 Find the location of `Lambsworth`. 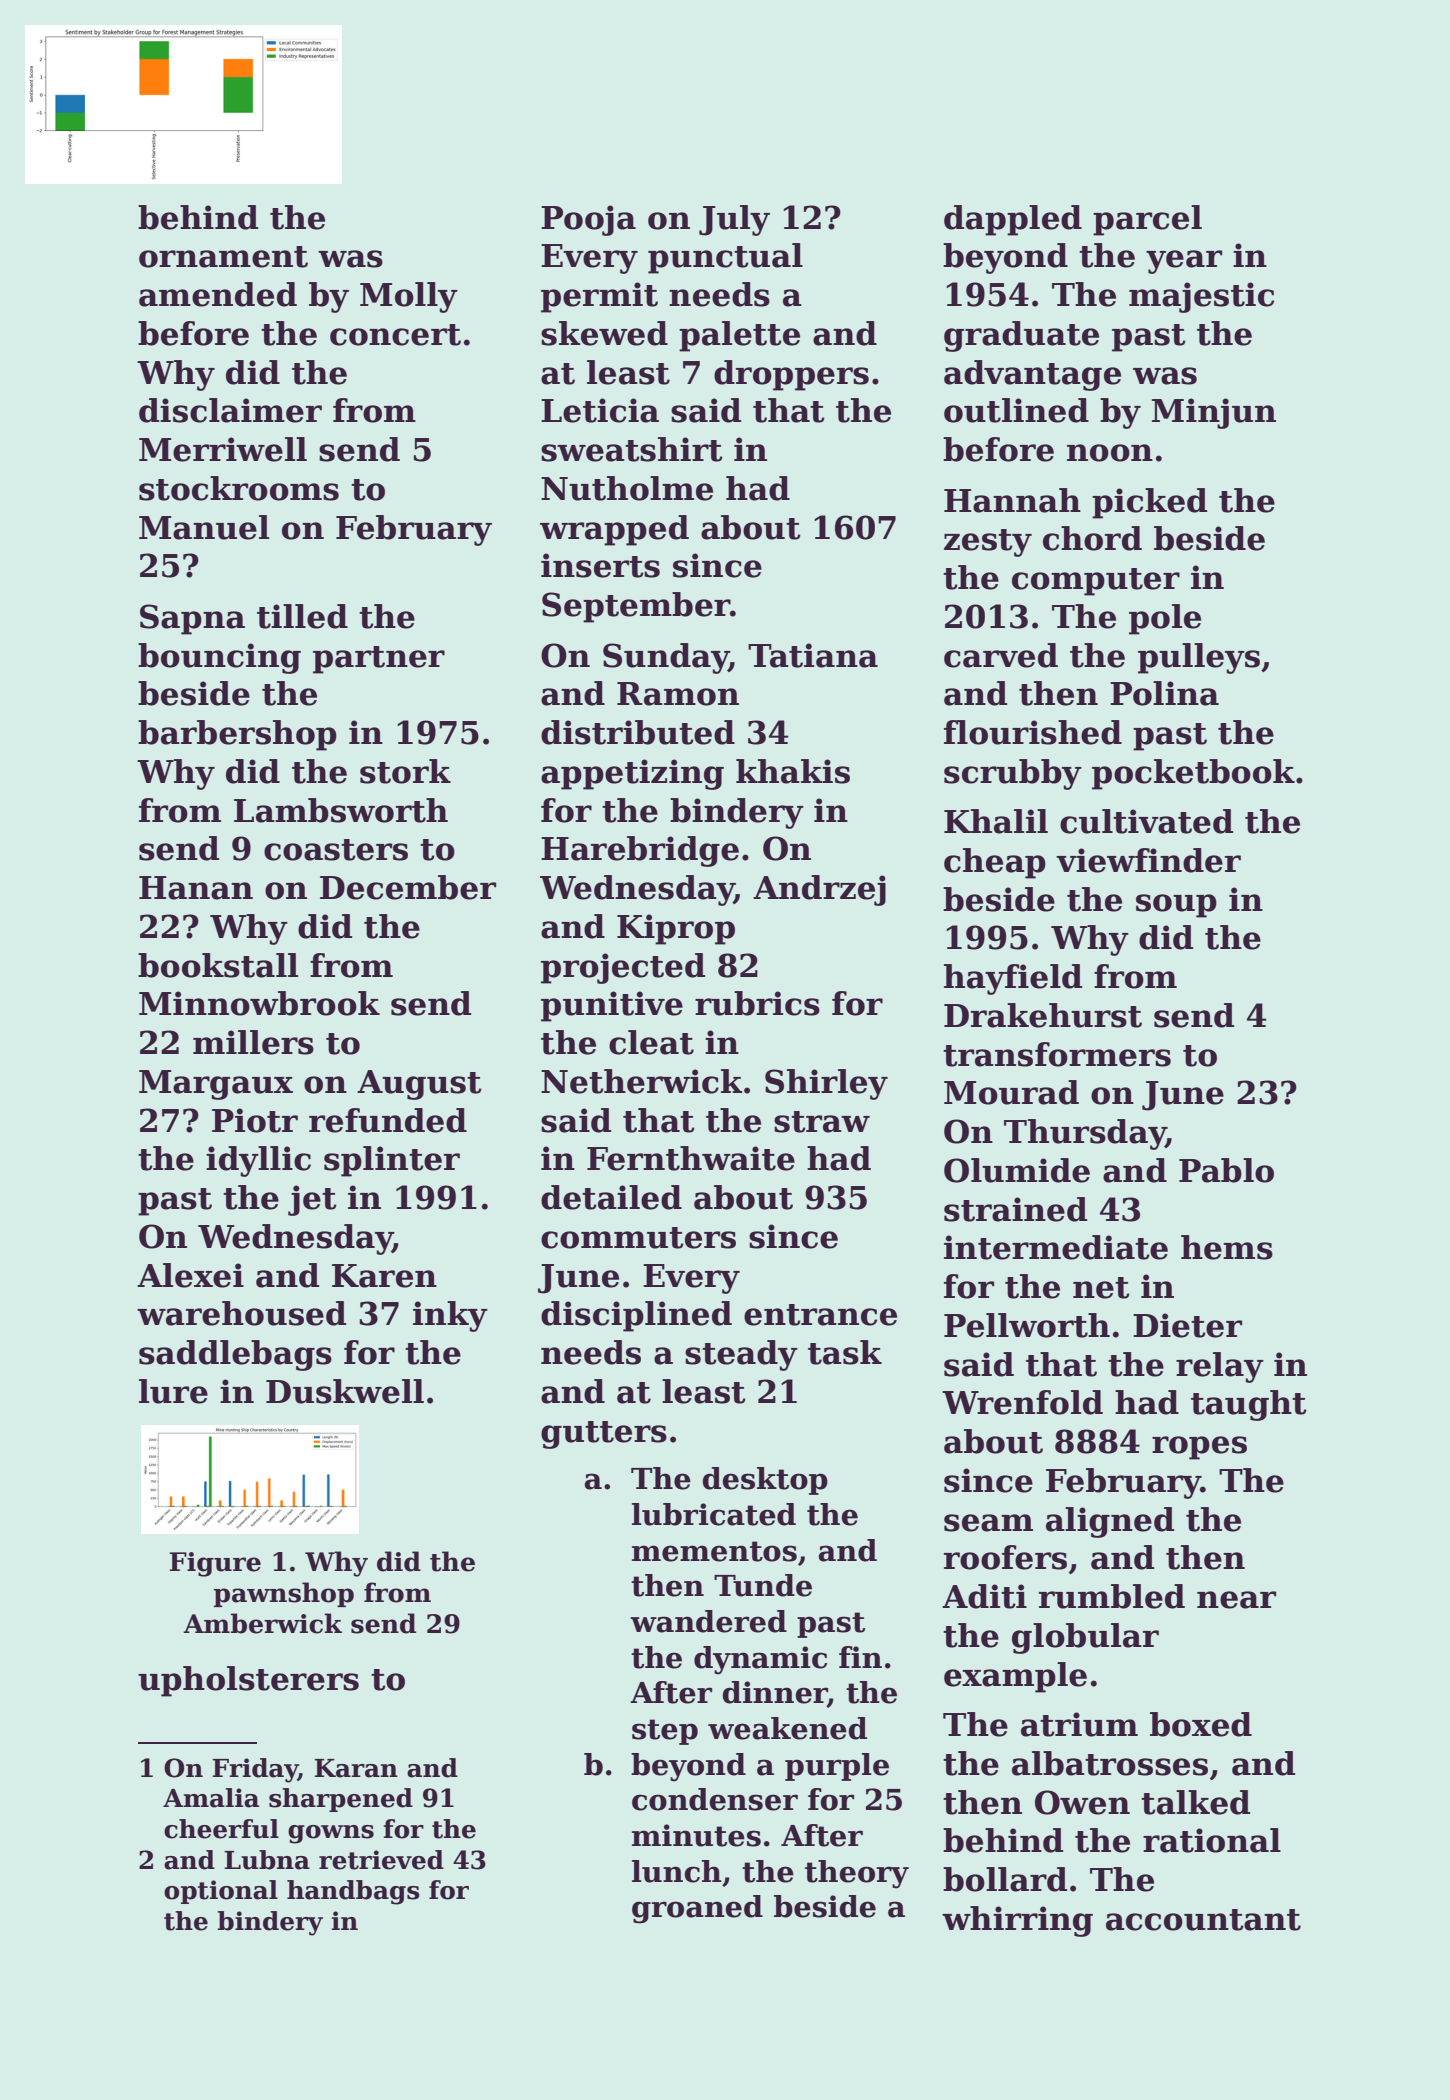

Lambsworth is located at coordinates (341, 810).
